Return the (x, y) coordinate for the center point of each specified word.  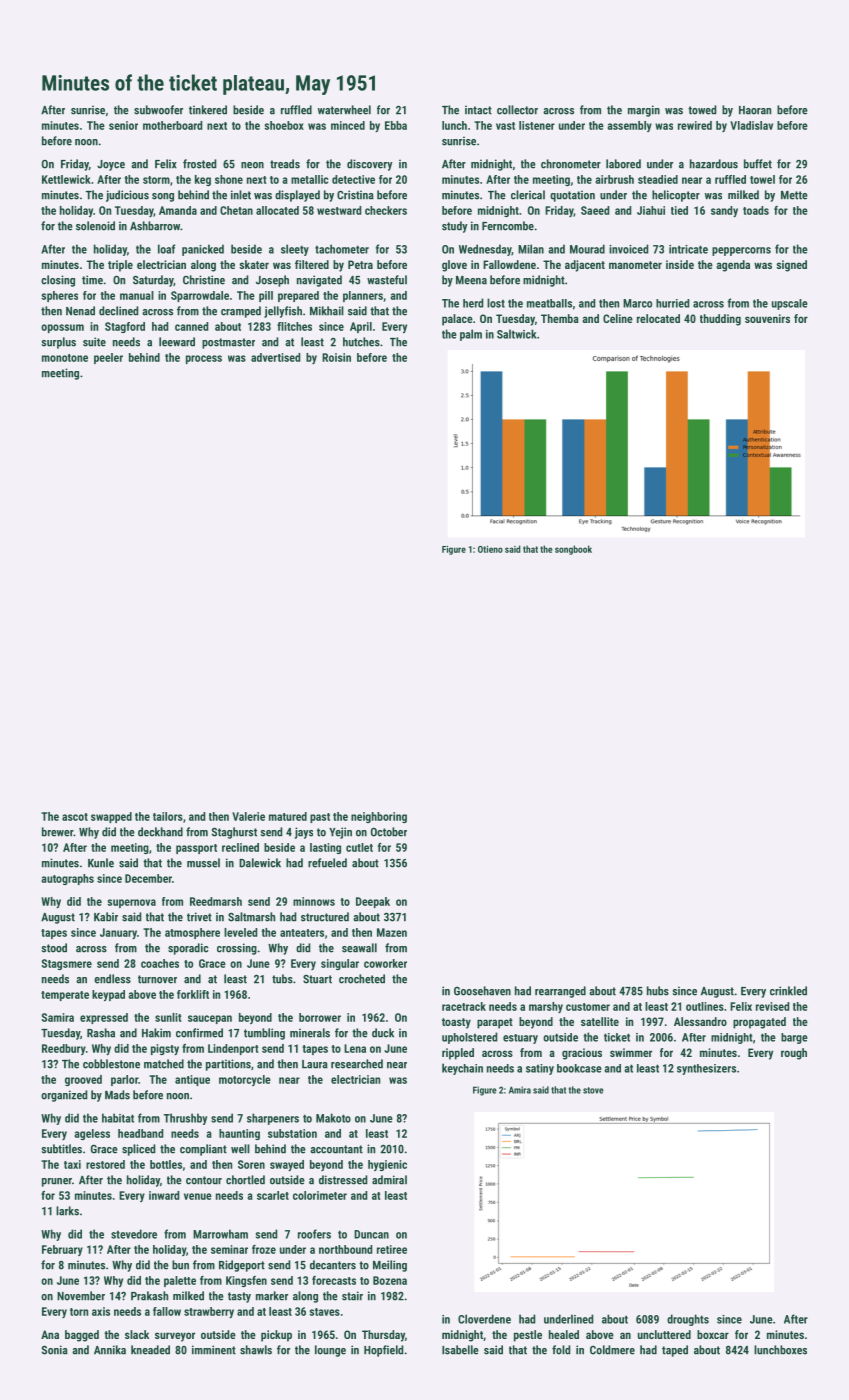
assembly (629, 126)
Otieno (490, 549)
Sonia (55, 1350)
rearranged (560, 992)
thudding (720, 320)
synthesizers (706, 1069)
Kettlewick (66, 179)
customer (588, 1007)
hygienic (387, 1165)
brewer (57, 832)
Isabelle (460, 1350)
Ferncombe (508, 226)
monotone (65, 358)
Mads (117, 1095)
